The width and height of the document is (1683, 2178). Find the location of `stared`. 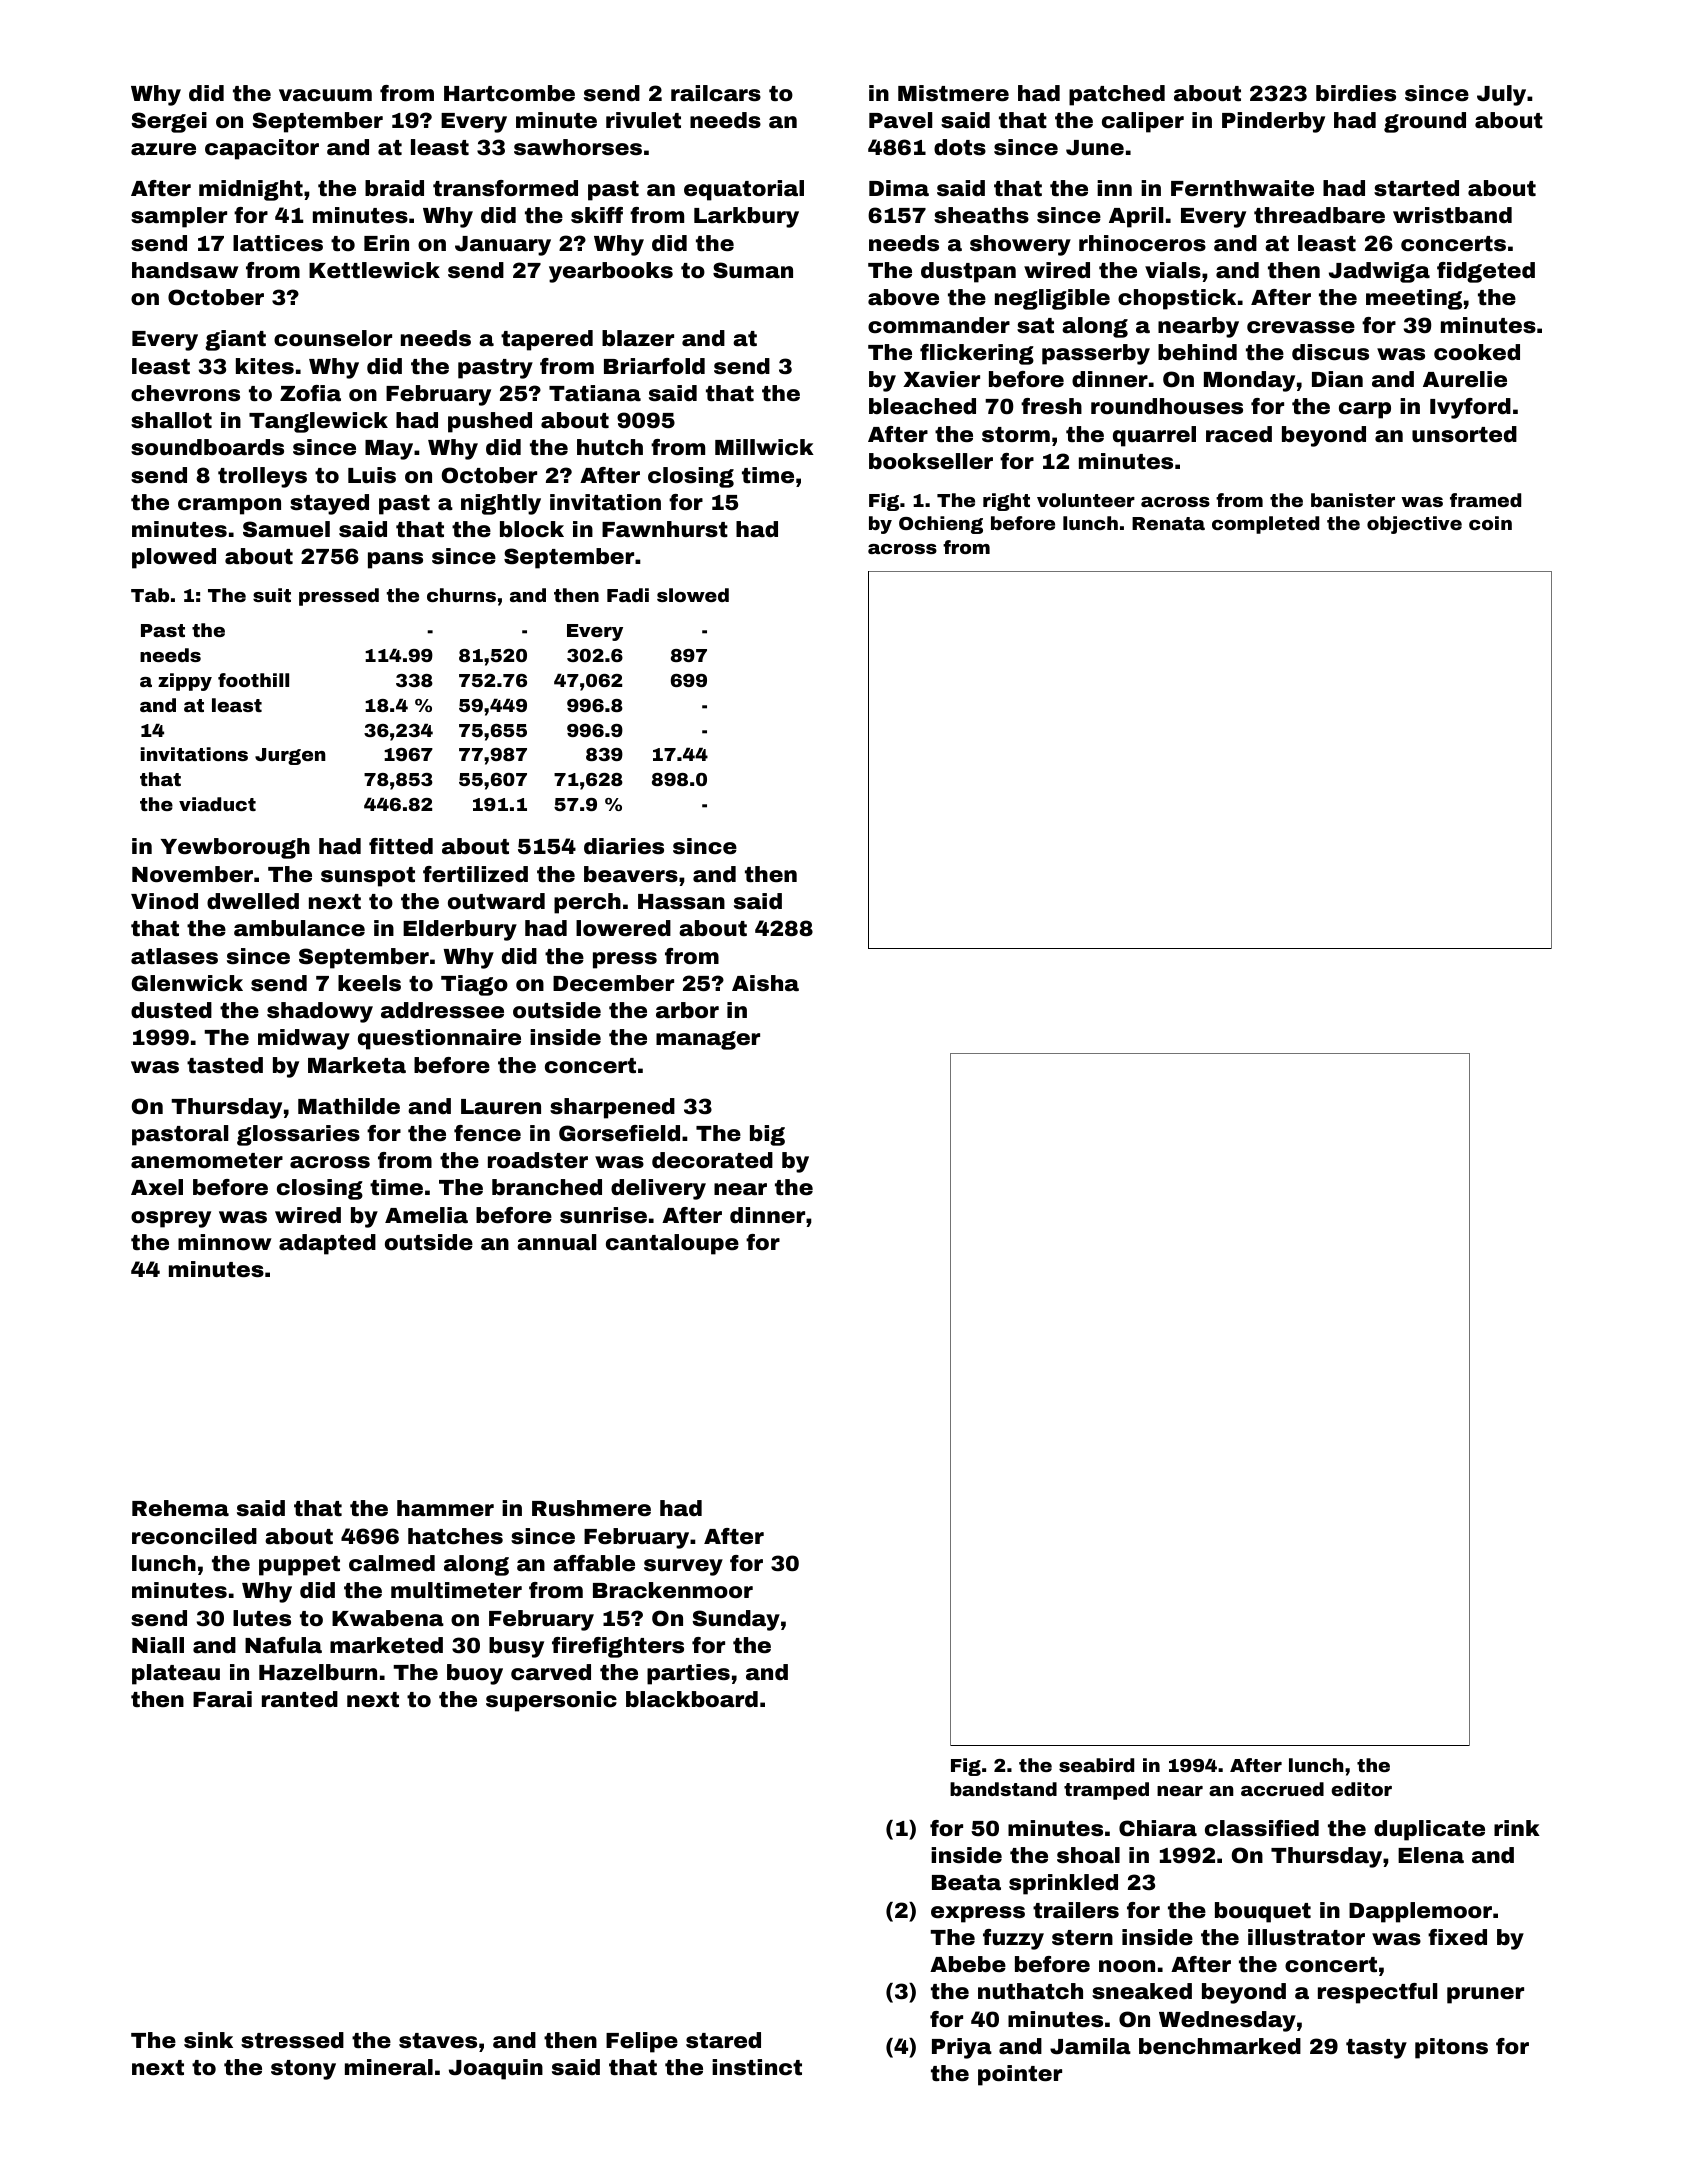

stared is located at coordinates (723, 2040).
